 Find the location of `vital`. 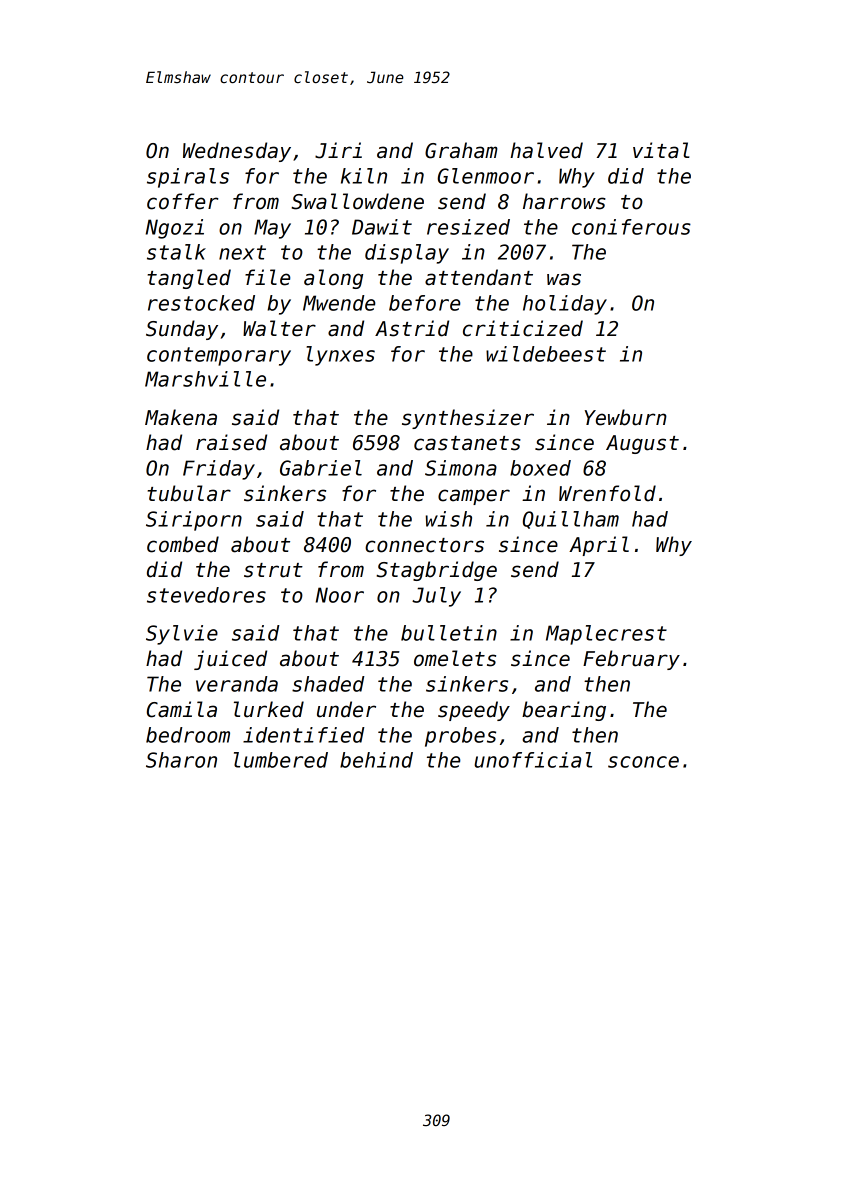

vital is located at coordinates (661, 150).
